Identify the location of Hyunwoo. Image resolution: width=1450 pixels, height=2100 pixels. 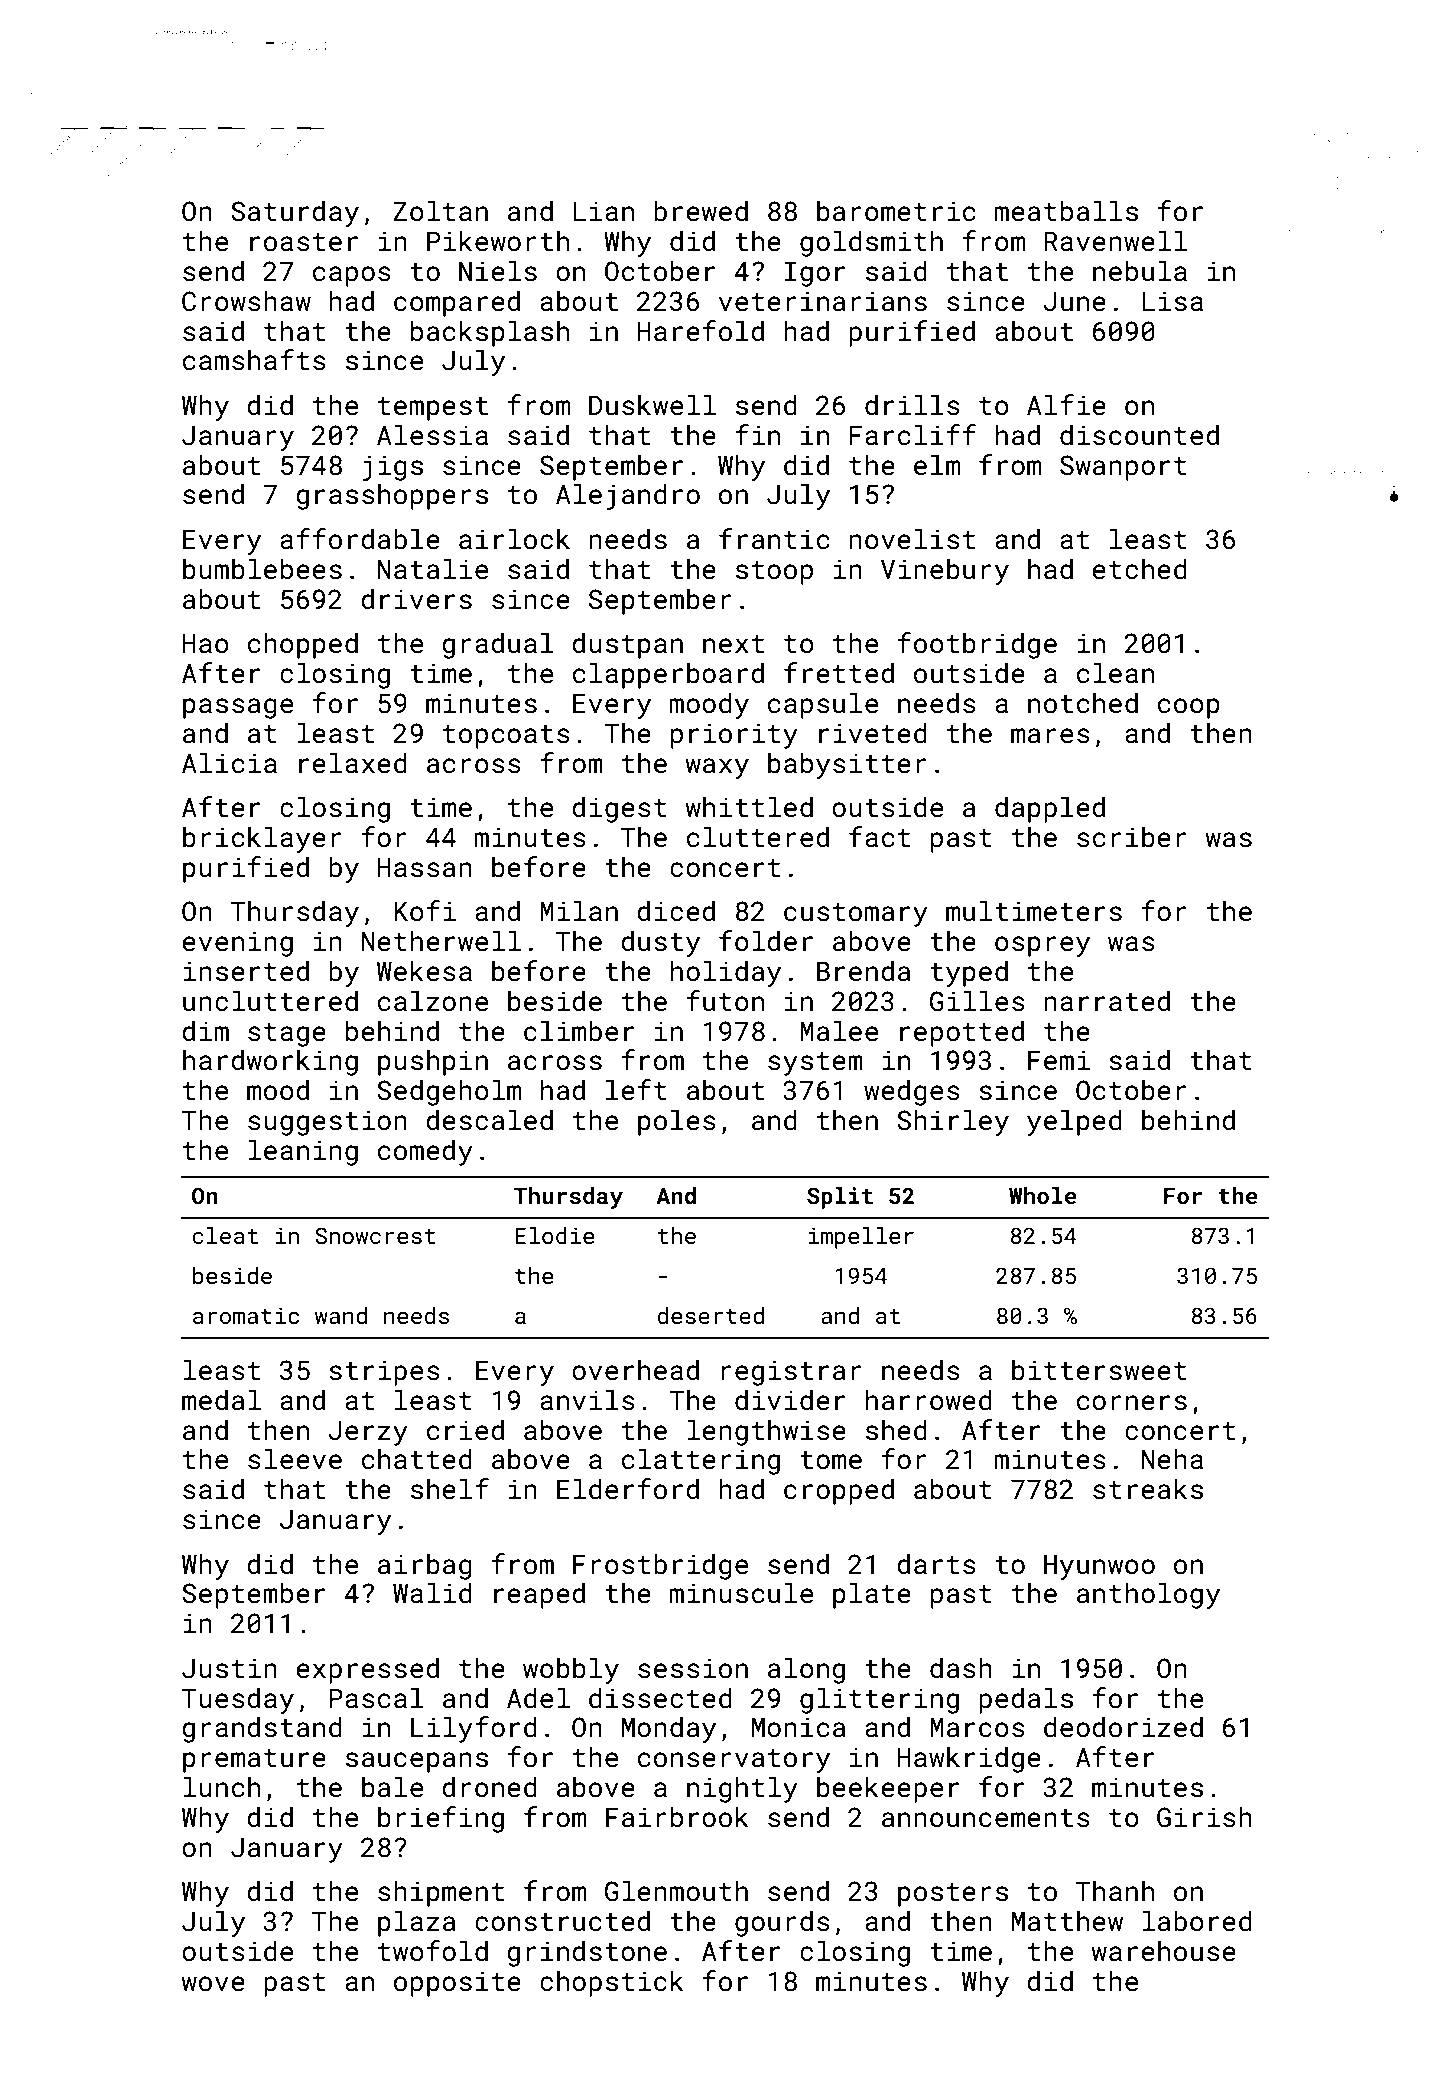
(1099, 1567).
